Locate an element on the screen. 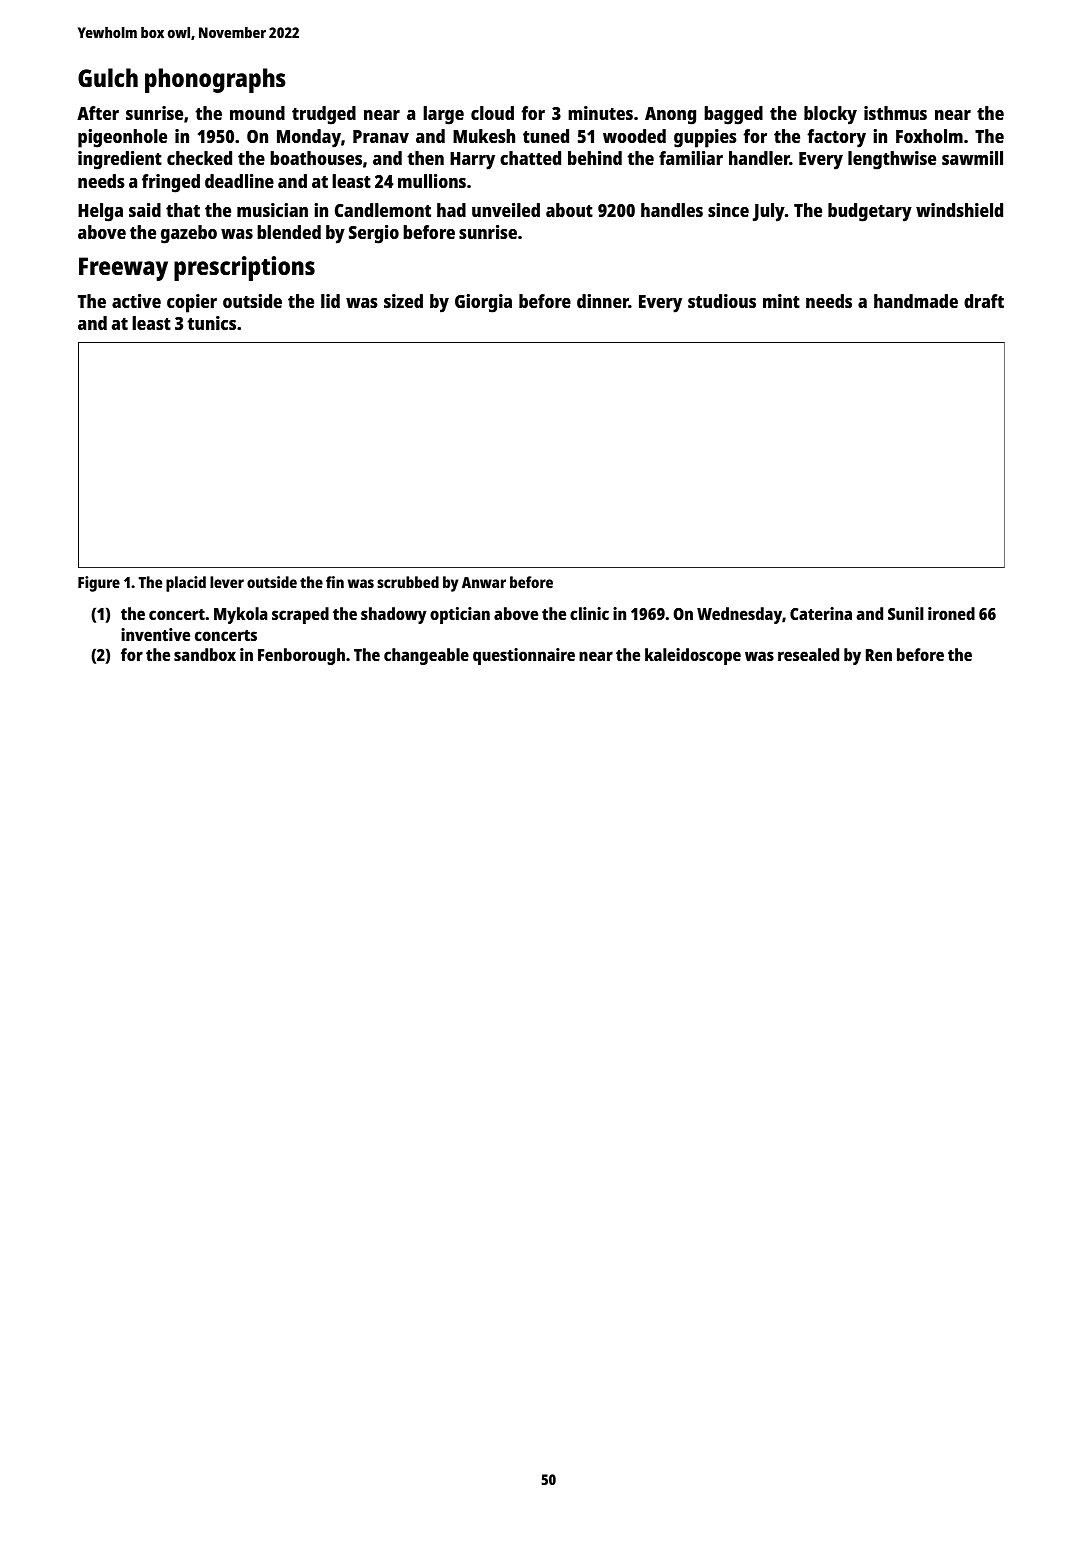 This screenshot has height=1568, width=1082. Helga is located at coordinates (100, 212).
